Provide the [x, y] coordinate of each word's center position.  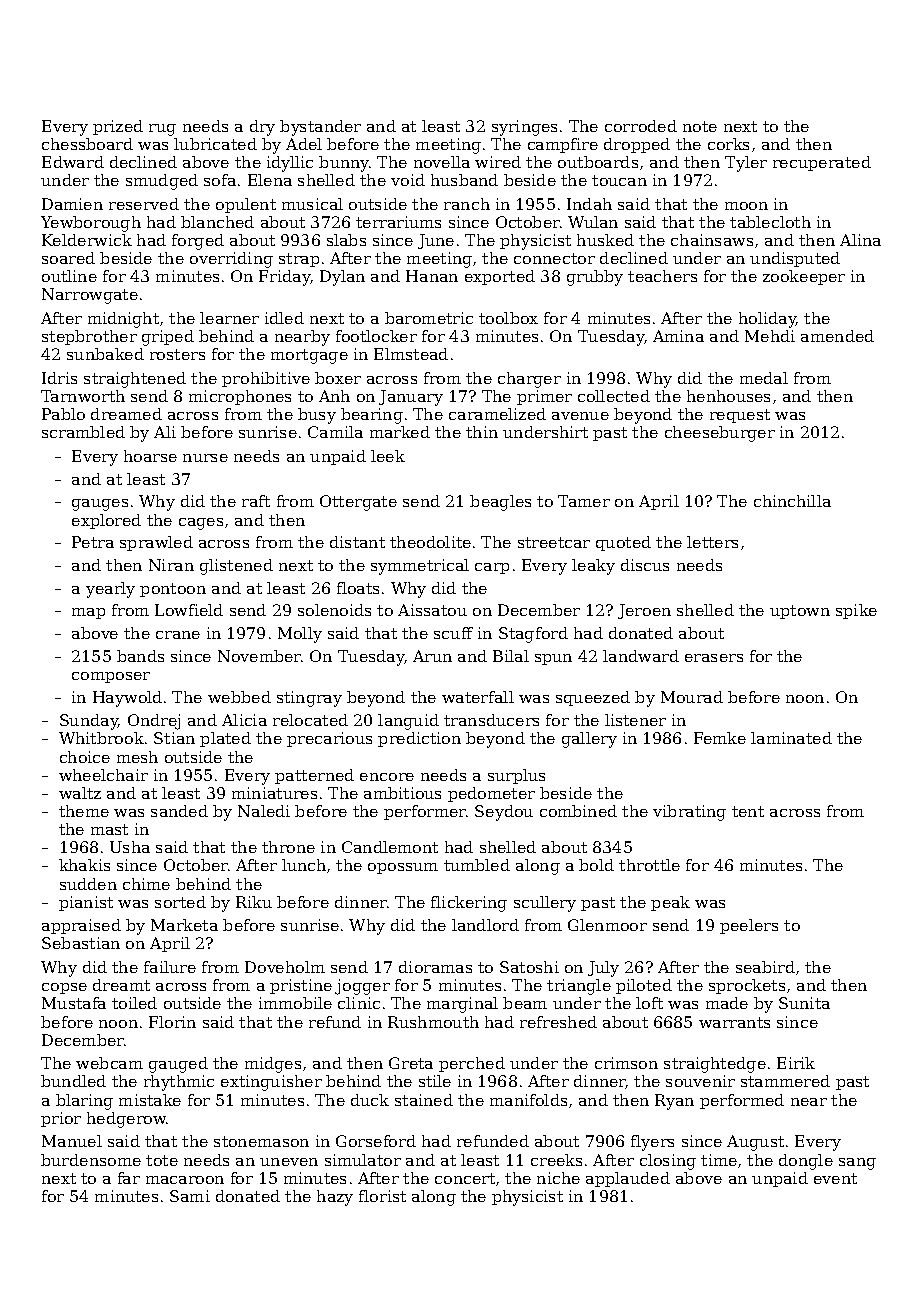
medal [764, 378]
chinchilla [792, 501]
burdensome [91, 1160]
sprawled [156, 543]
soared [68, 258]
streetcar [554, 542]
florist [382, 1196]
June [436, 241]
